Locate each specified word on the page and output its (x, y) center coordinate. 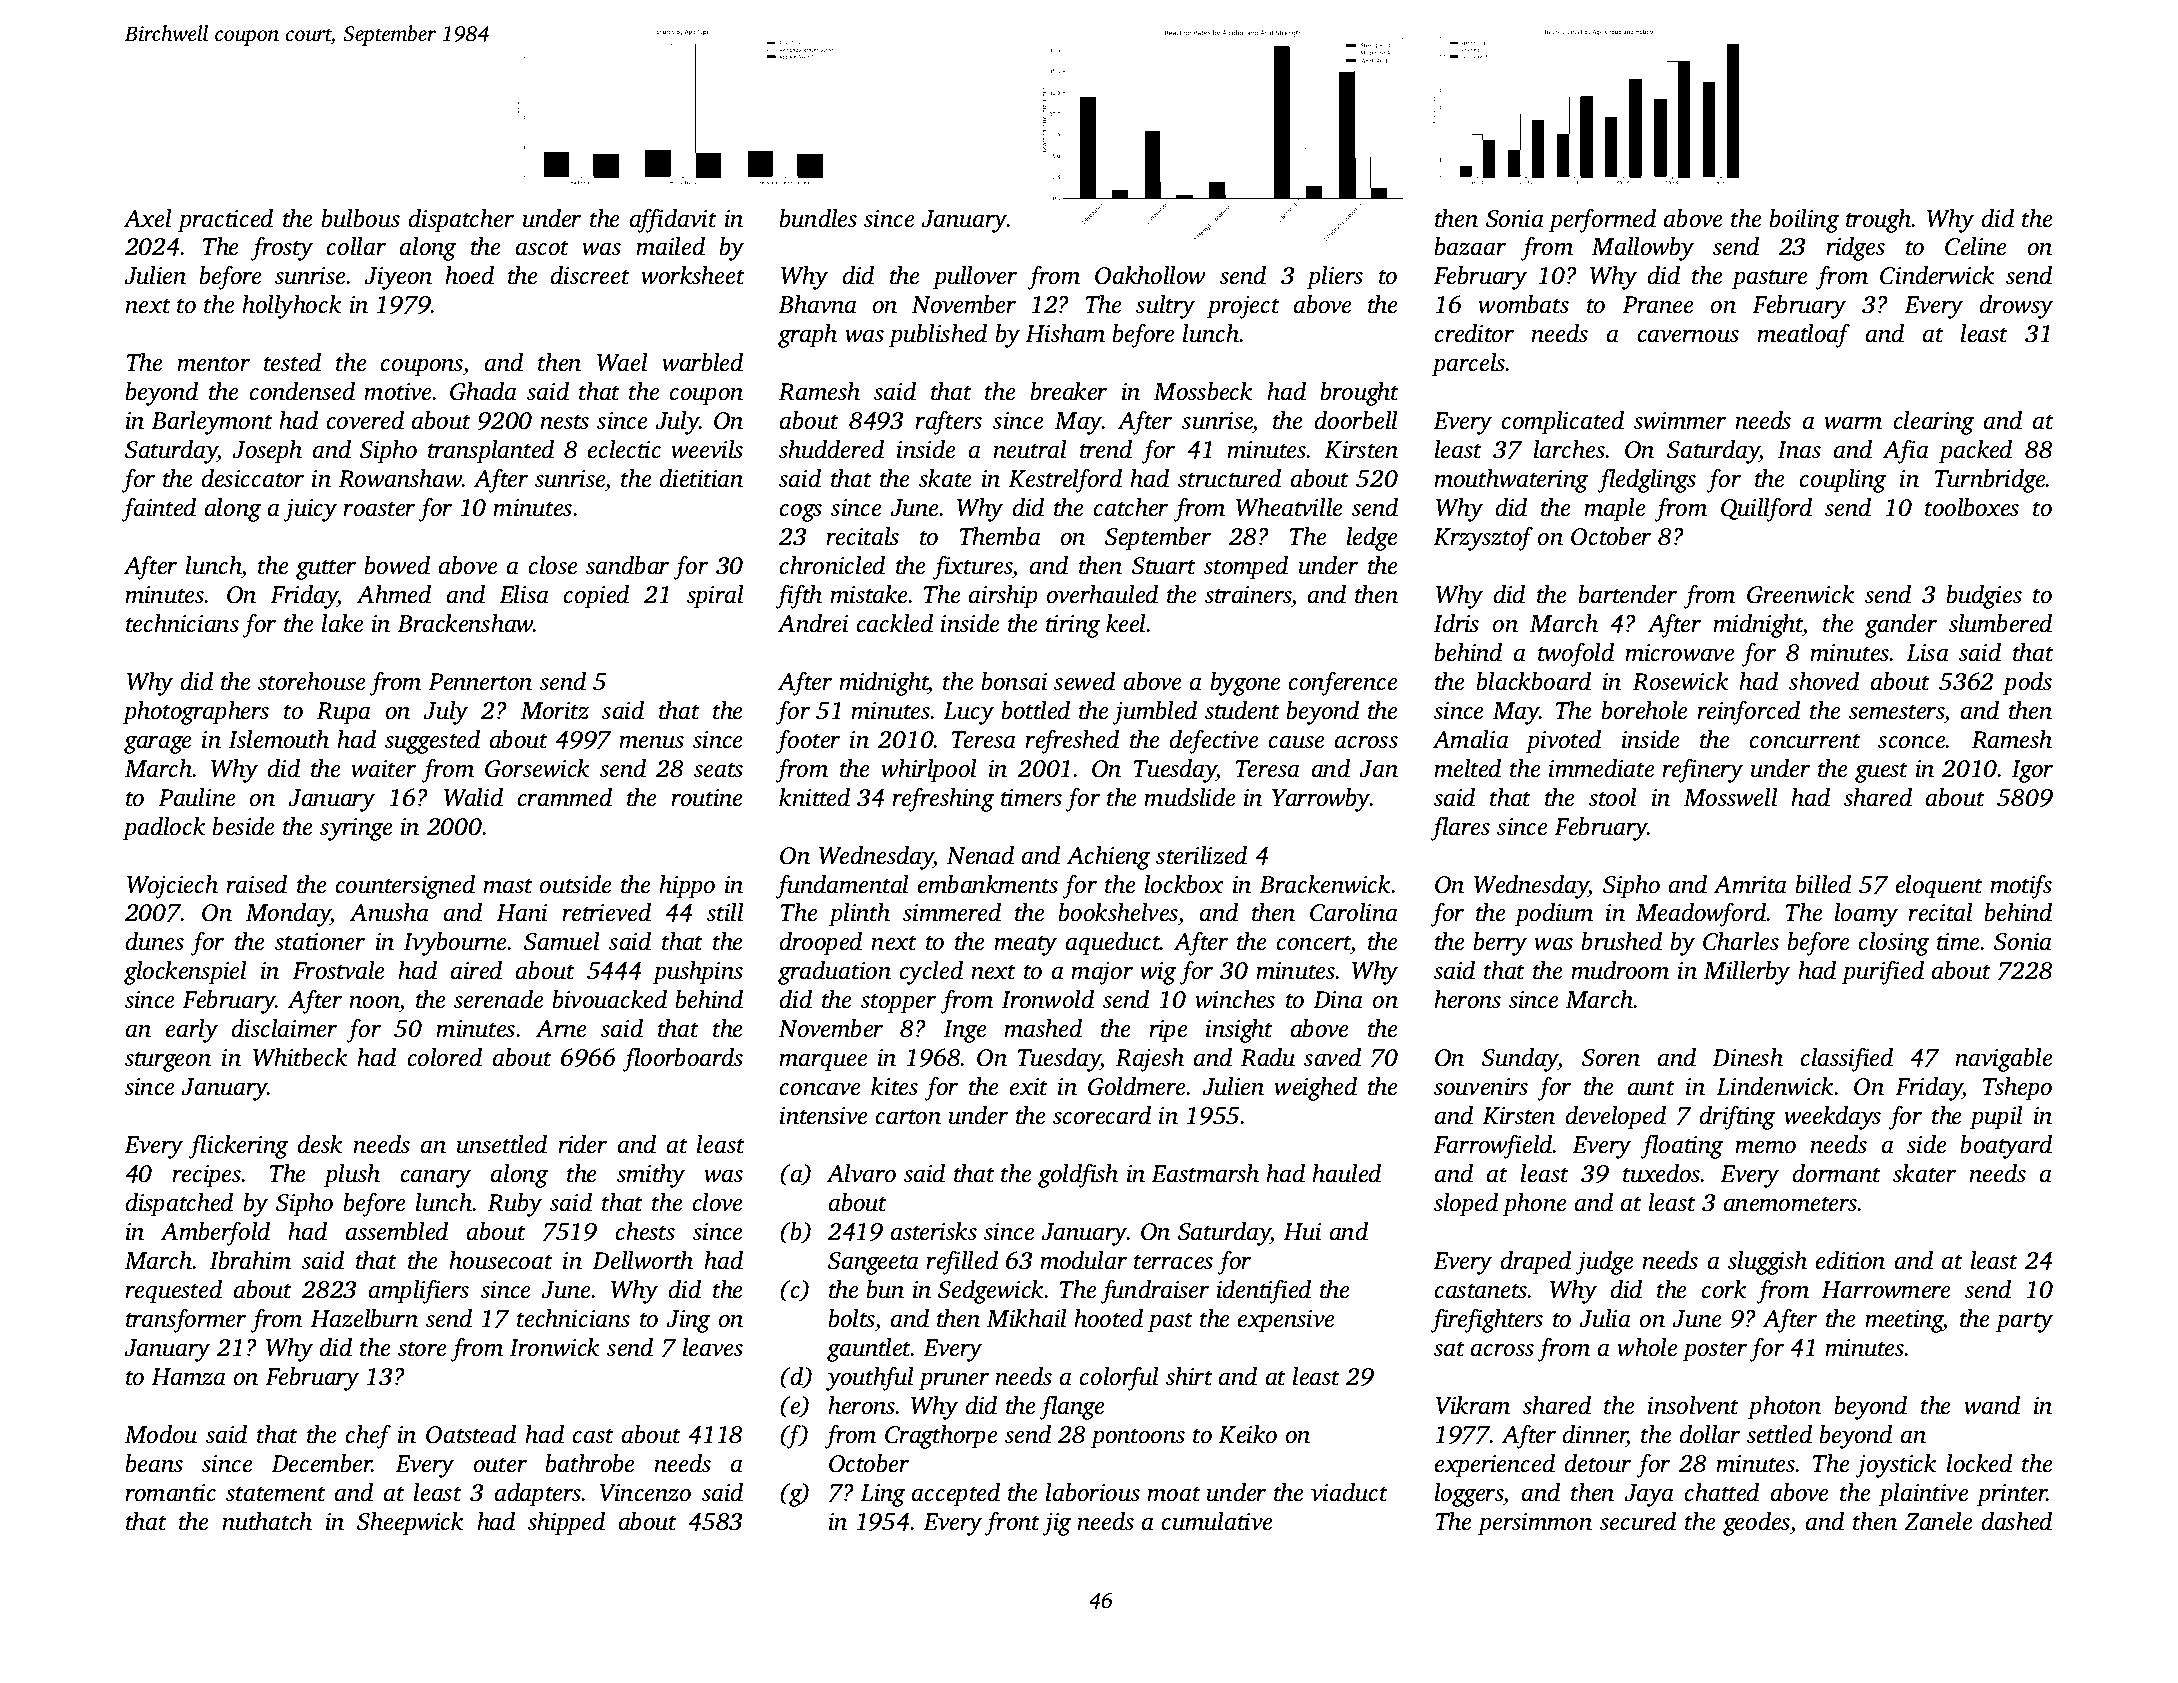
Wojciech (172, 887)
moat (1174, 1494)
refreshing (943, 800)
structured (1229, 478)
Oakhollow (1150, 275)
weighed (1315, 1089)
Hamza (188, 1377)
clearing (1934, 423)
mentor (213, 364)
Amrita (1750, 885)
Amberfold (215, 1234)
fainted (159, 510)
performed (1602, 221)
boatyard (2006, 1147)
